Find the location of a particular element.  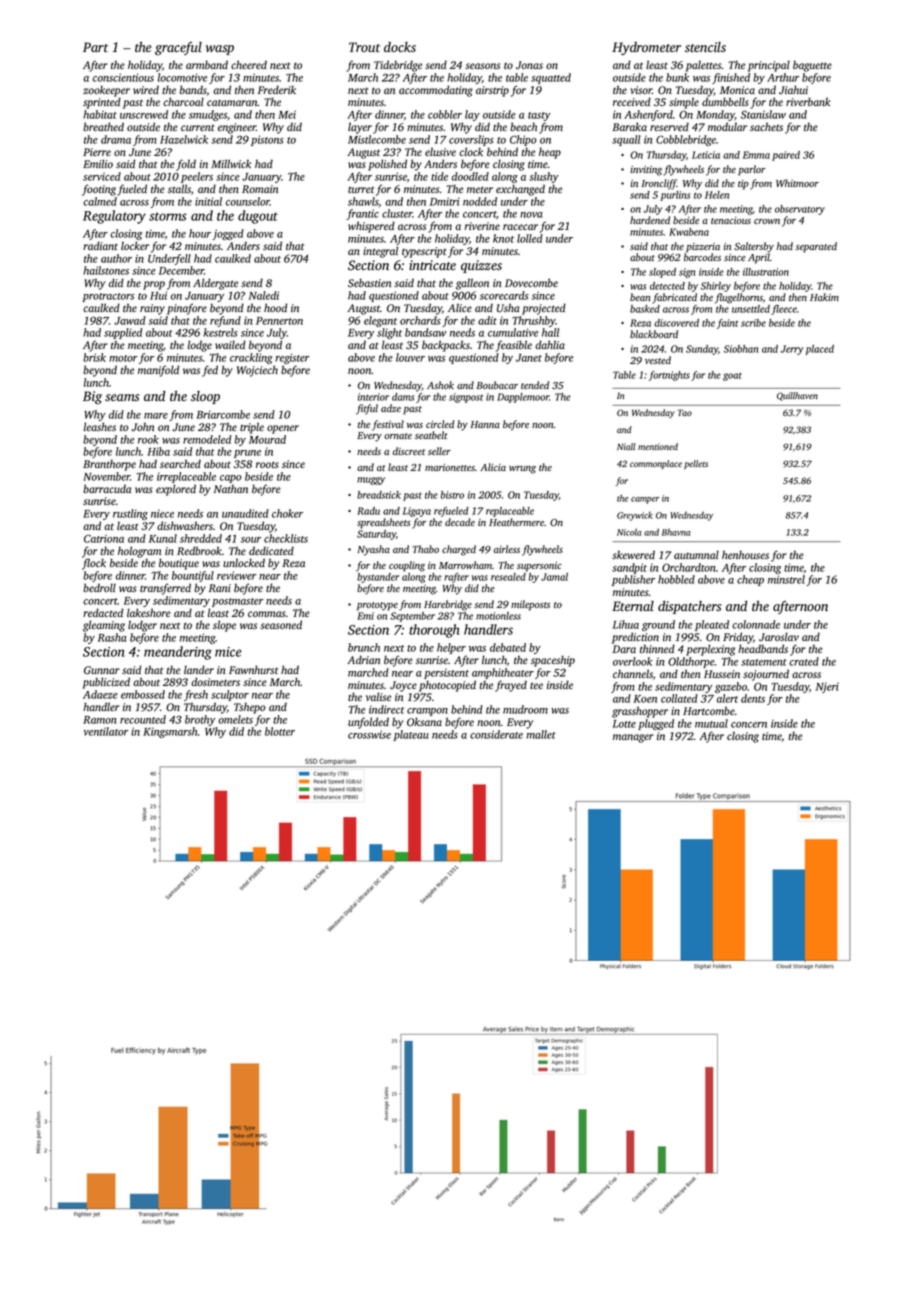

graceful is located at coordinates (178, 49).
